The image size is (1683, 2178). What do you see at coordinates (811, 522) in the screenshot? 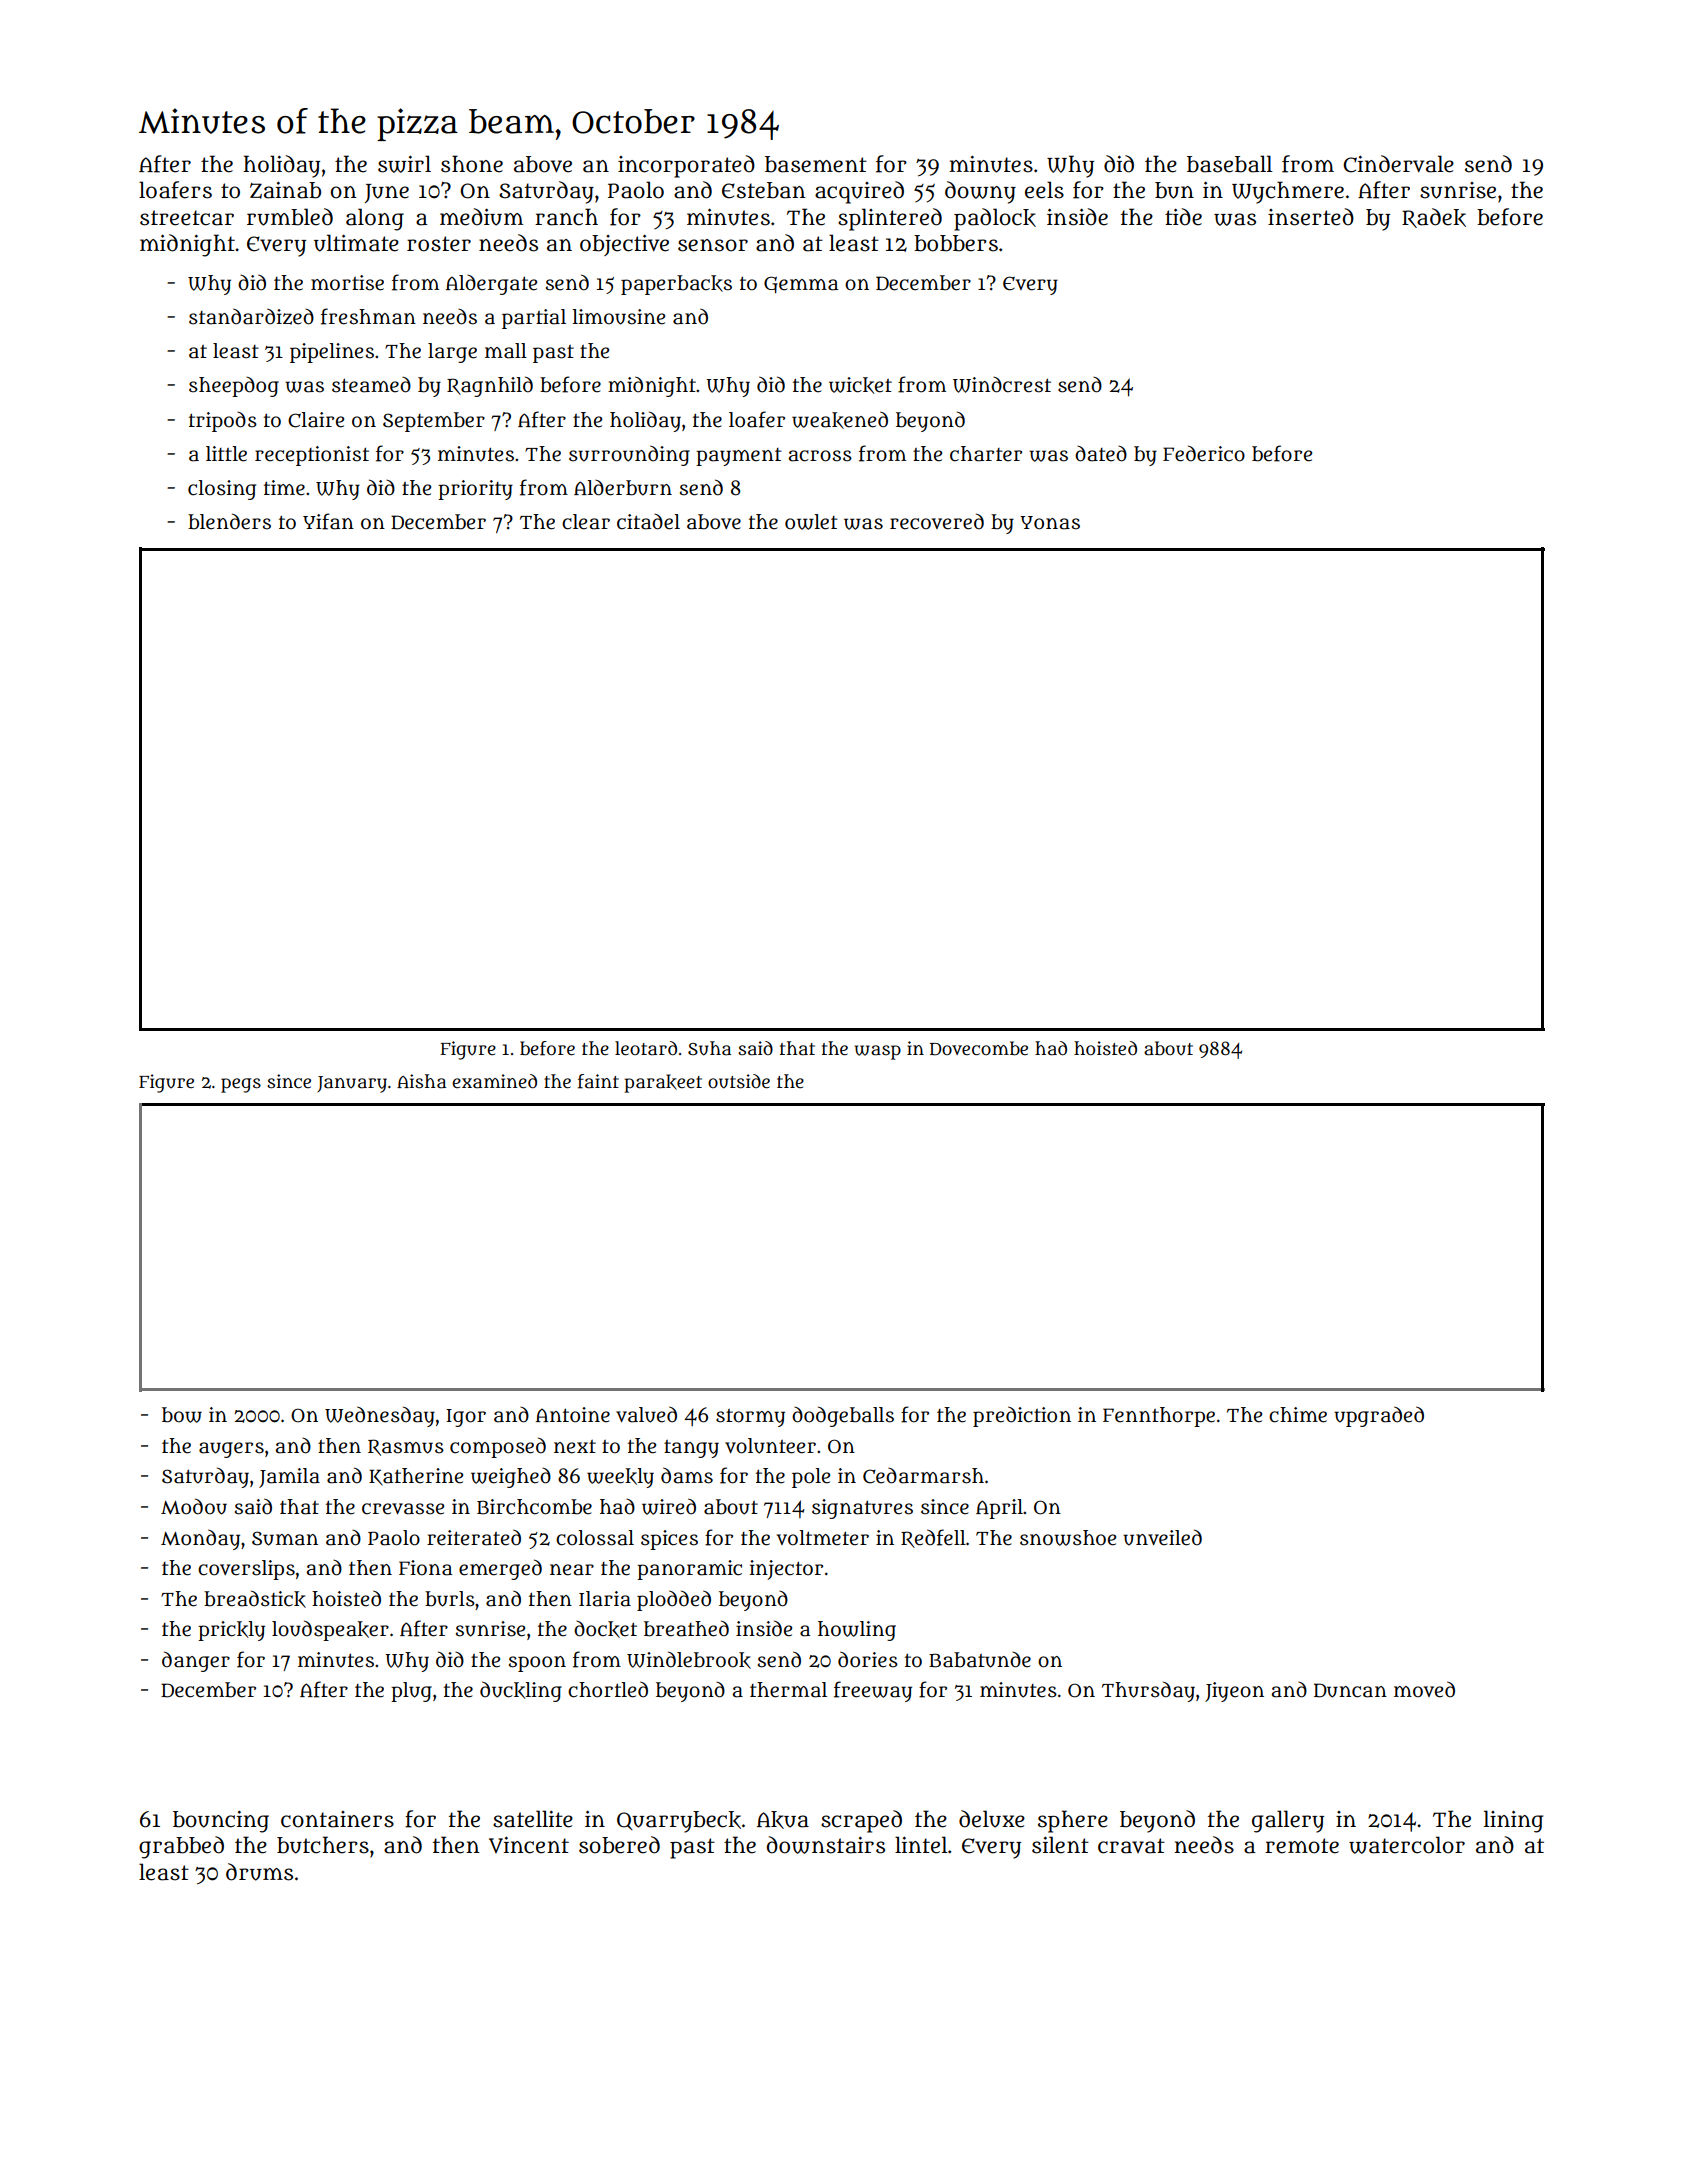
I see `owlet` at bounding box center [811, 522].
